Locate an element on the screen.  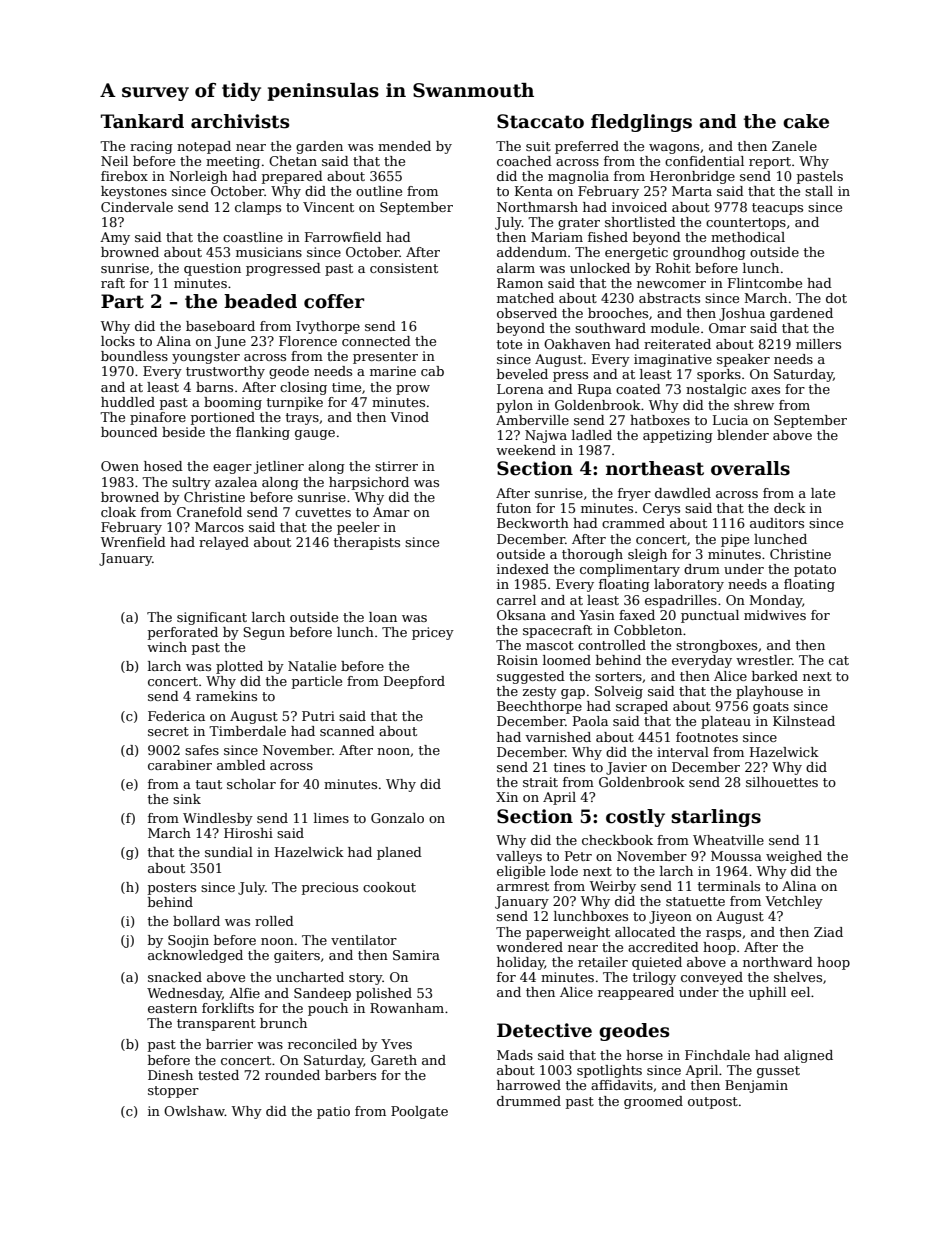
Roisin is located at coordinates (517, 660).
